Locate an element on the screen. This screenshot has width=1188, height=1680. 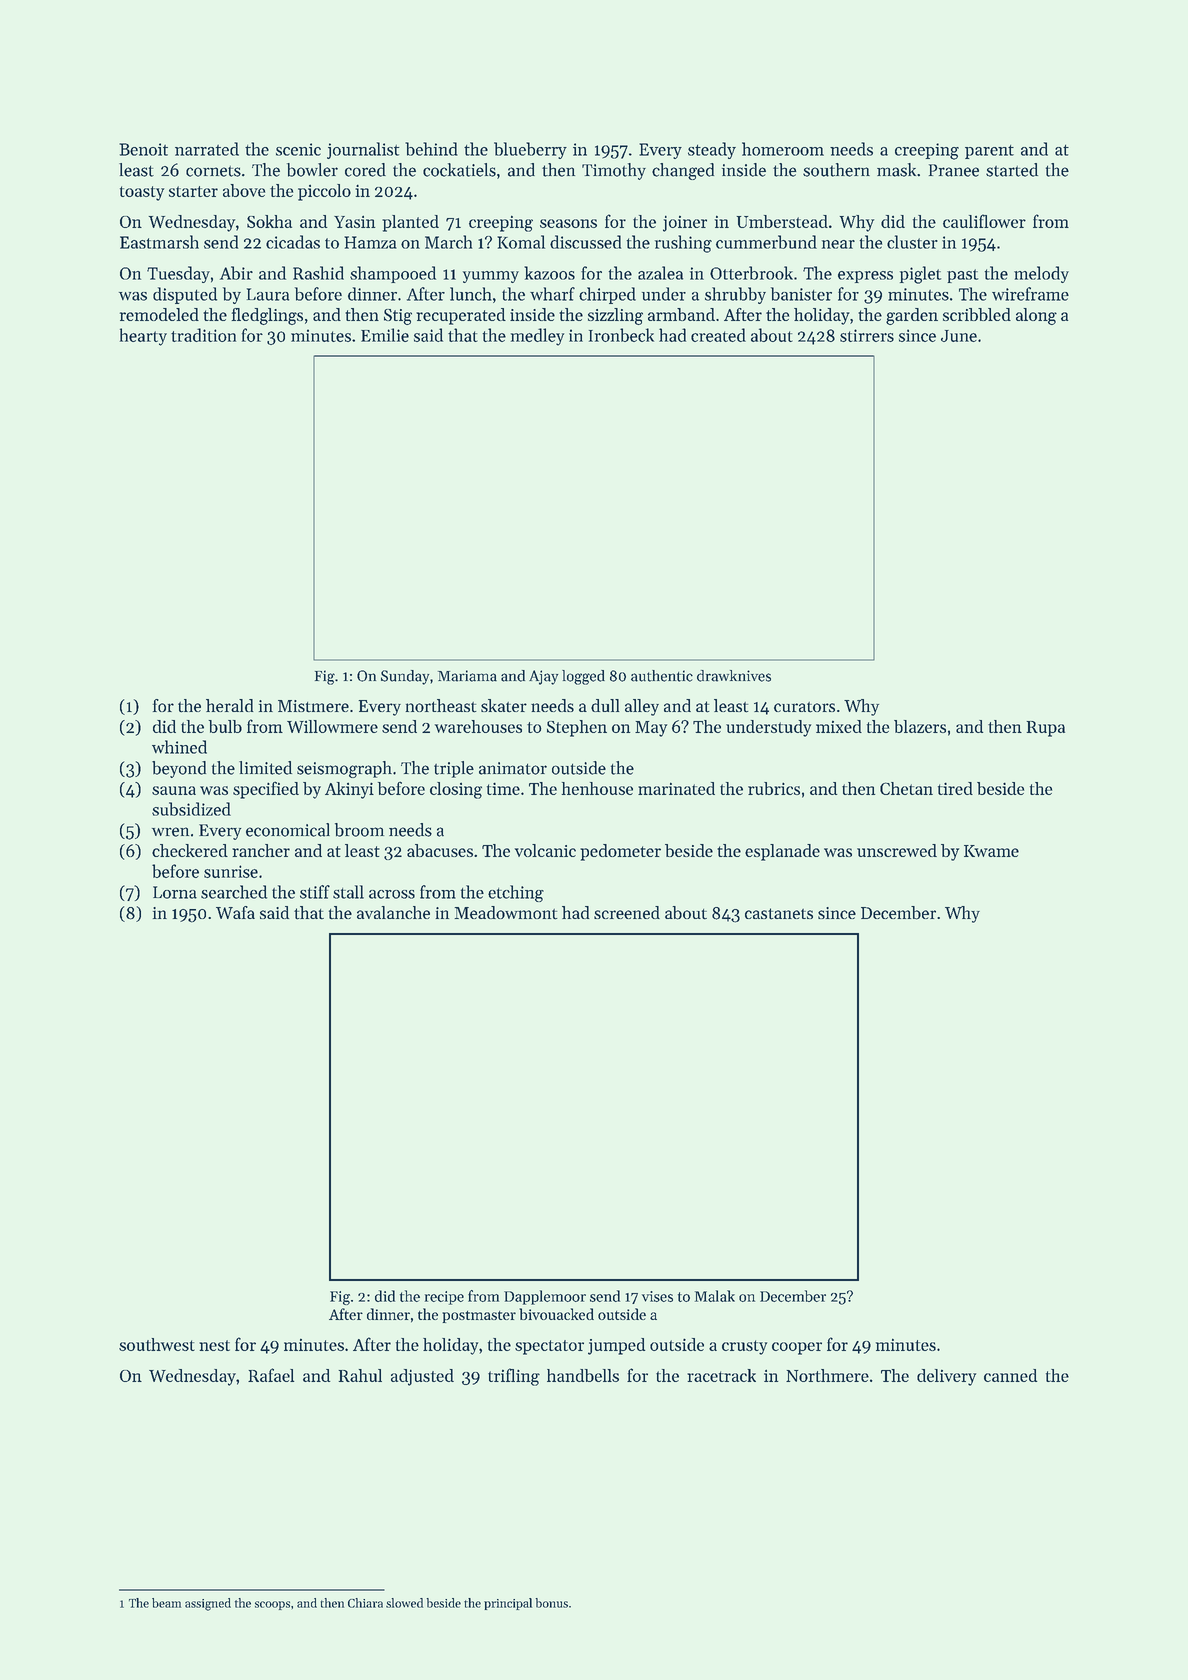
steady is located at coordinates (712, 150).
